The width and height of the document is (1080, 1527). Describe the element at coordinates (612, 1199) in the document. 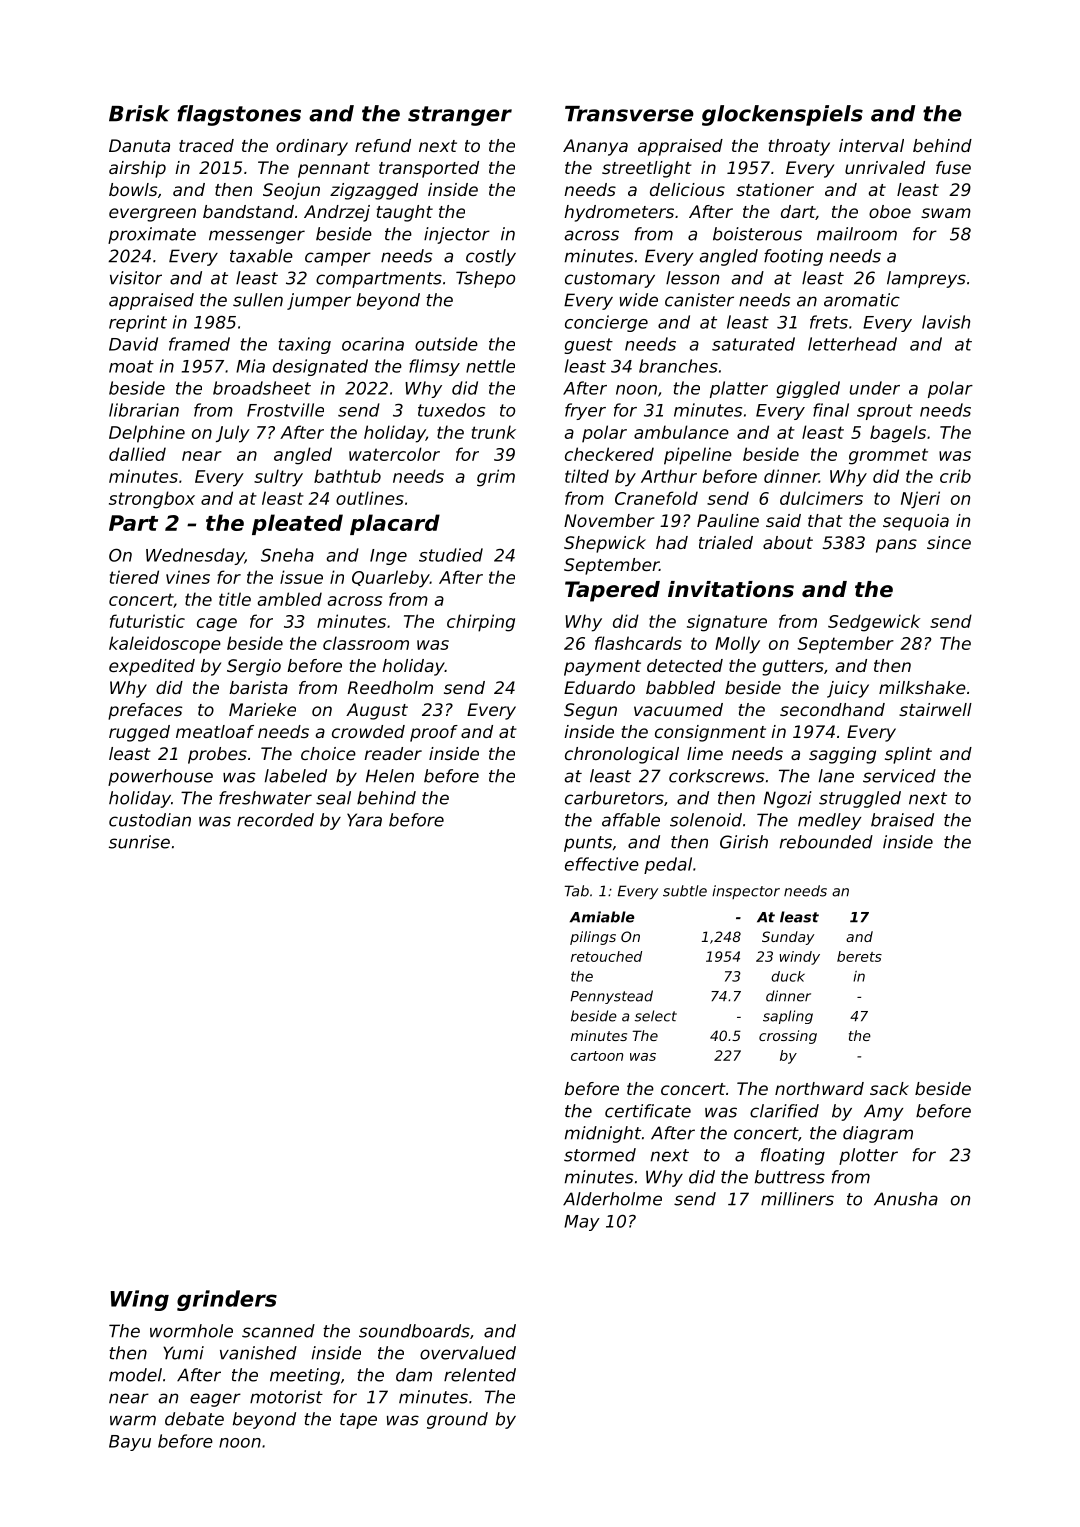

I see `Alderholme` at that location.
